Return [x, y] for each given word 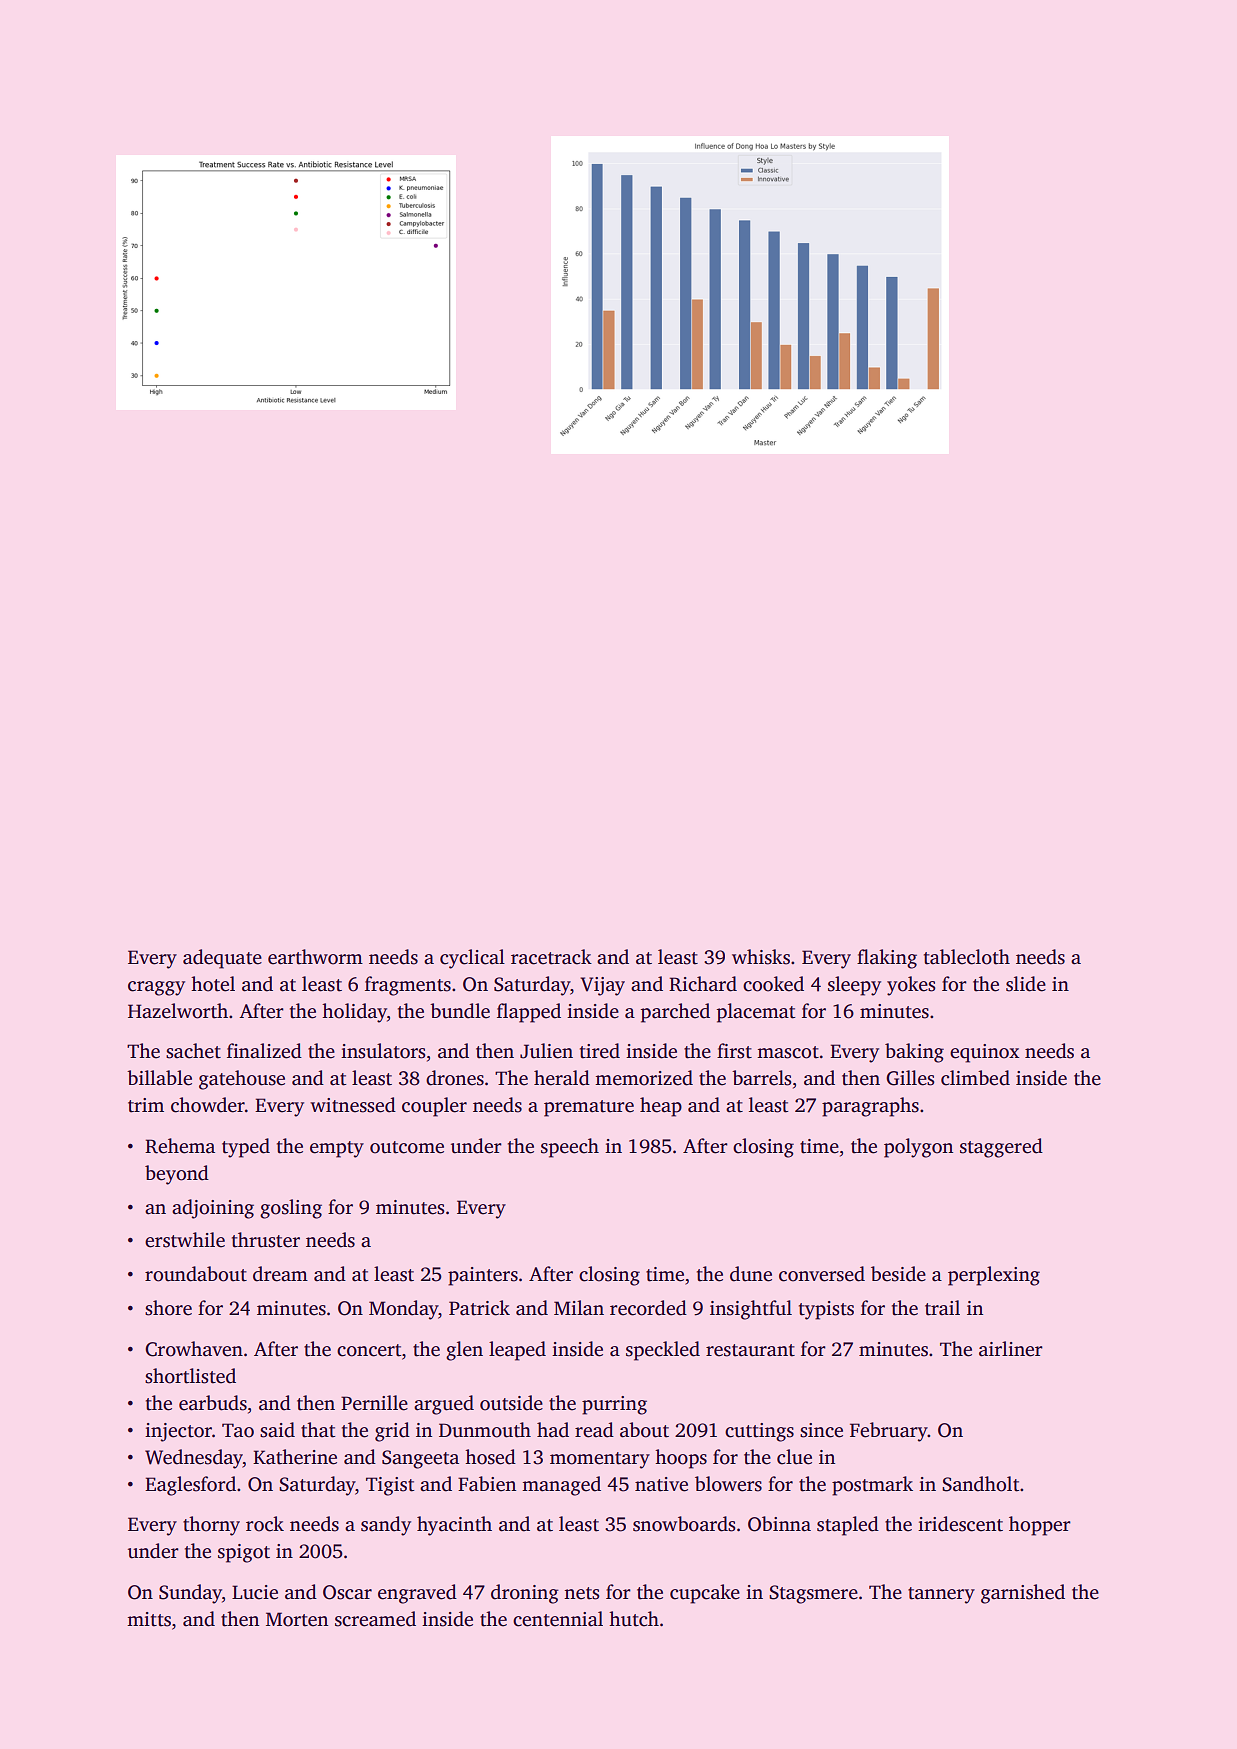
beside [898, 1274]
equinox [984, 1053]
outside [511, 1403]
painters [483, 1276]
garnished [1023, 1594]
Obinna [779, 1524]
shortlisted [190, 1376]
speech [570, 1148]
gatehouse [242, 1080]
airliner [1011, 1349]
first [734, 1051]
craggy [156, 988]
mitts [149, 1619]
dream [280, 1274]
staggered [1001, 1148]
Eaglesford [190, 1486]
